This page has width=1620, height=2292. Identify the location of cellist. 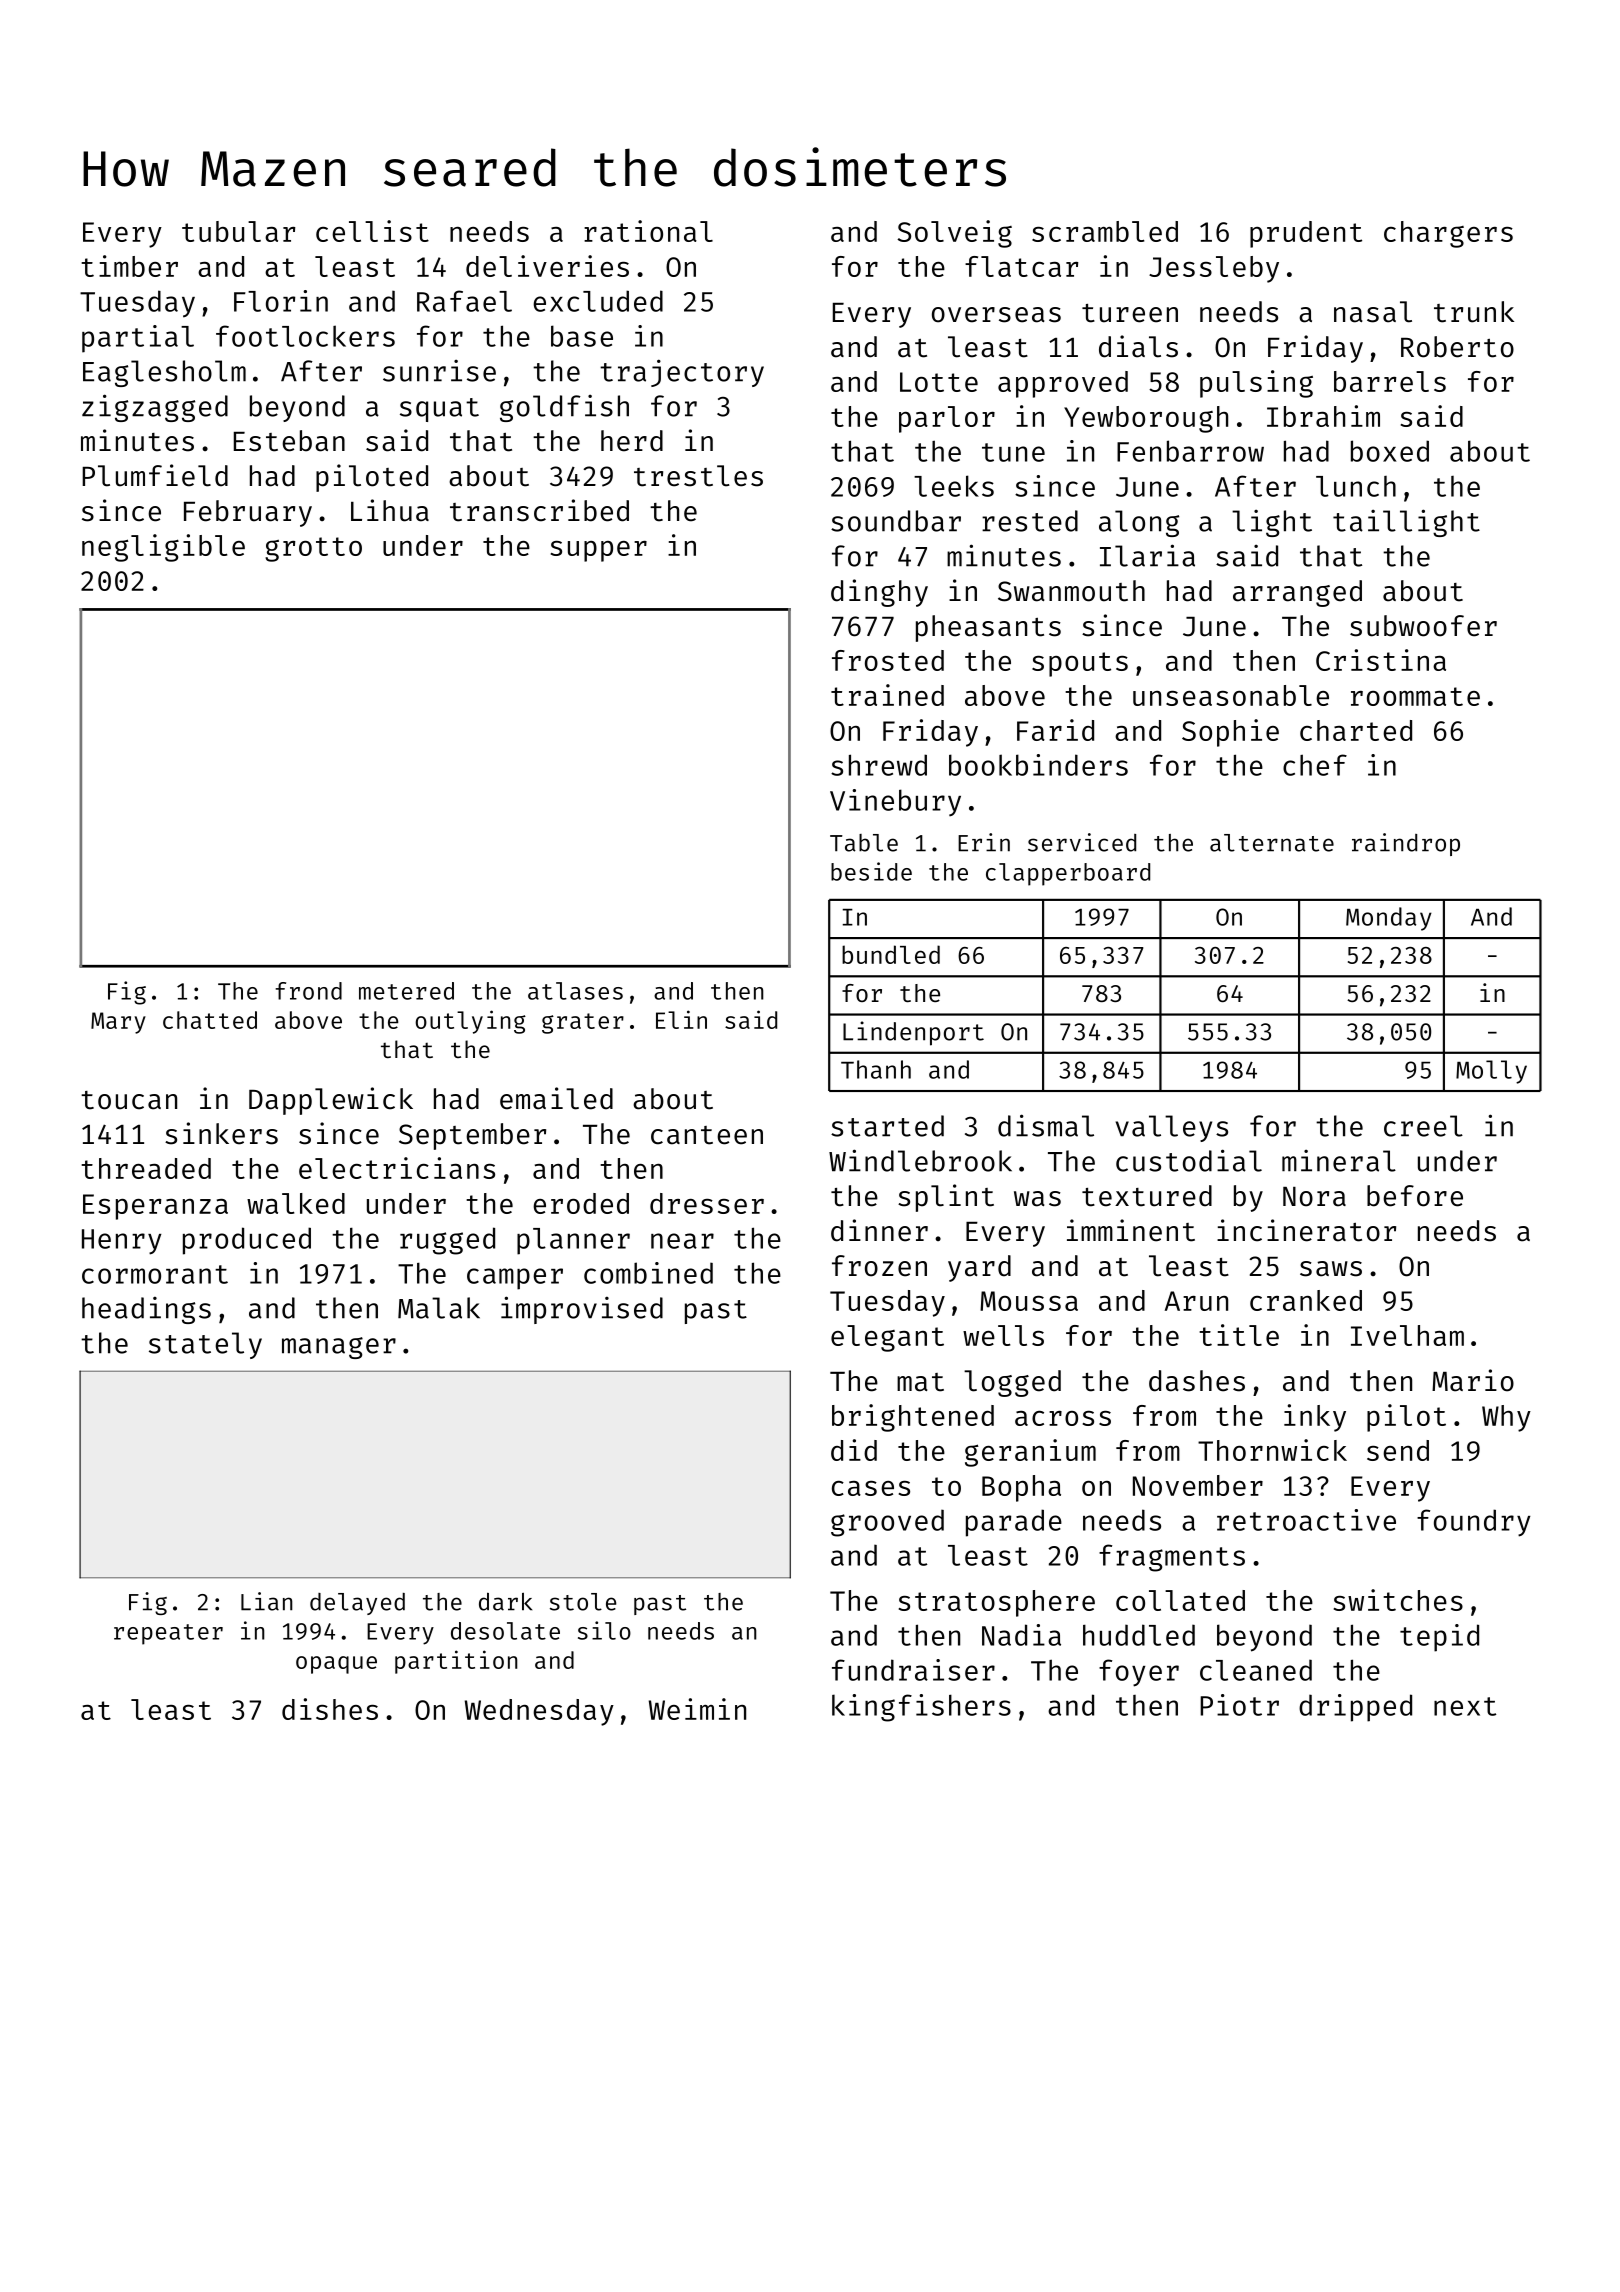
(372, 231).
